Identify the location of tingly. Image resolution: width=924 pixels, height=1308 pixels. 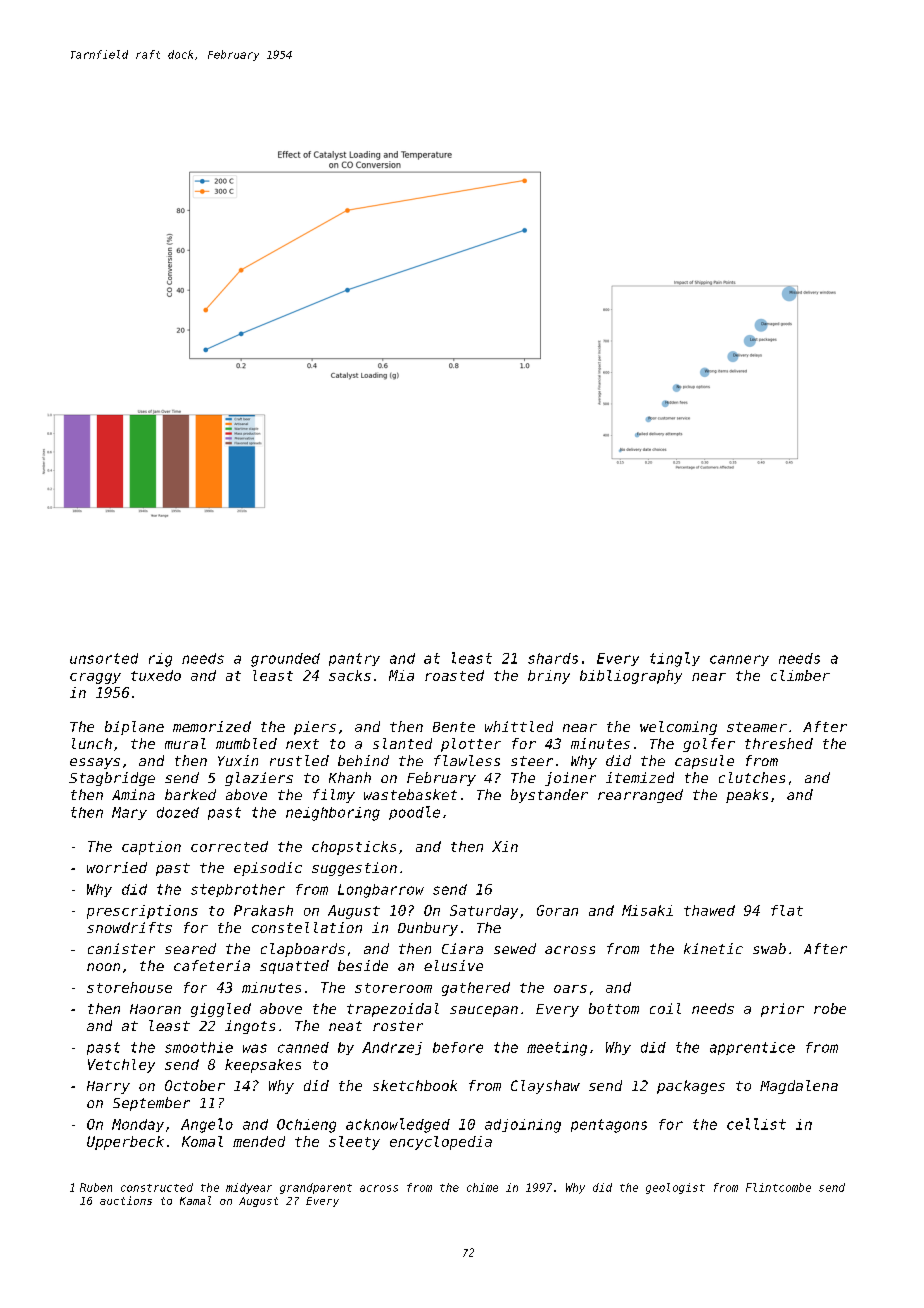
(675, 659).
